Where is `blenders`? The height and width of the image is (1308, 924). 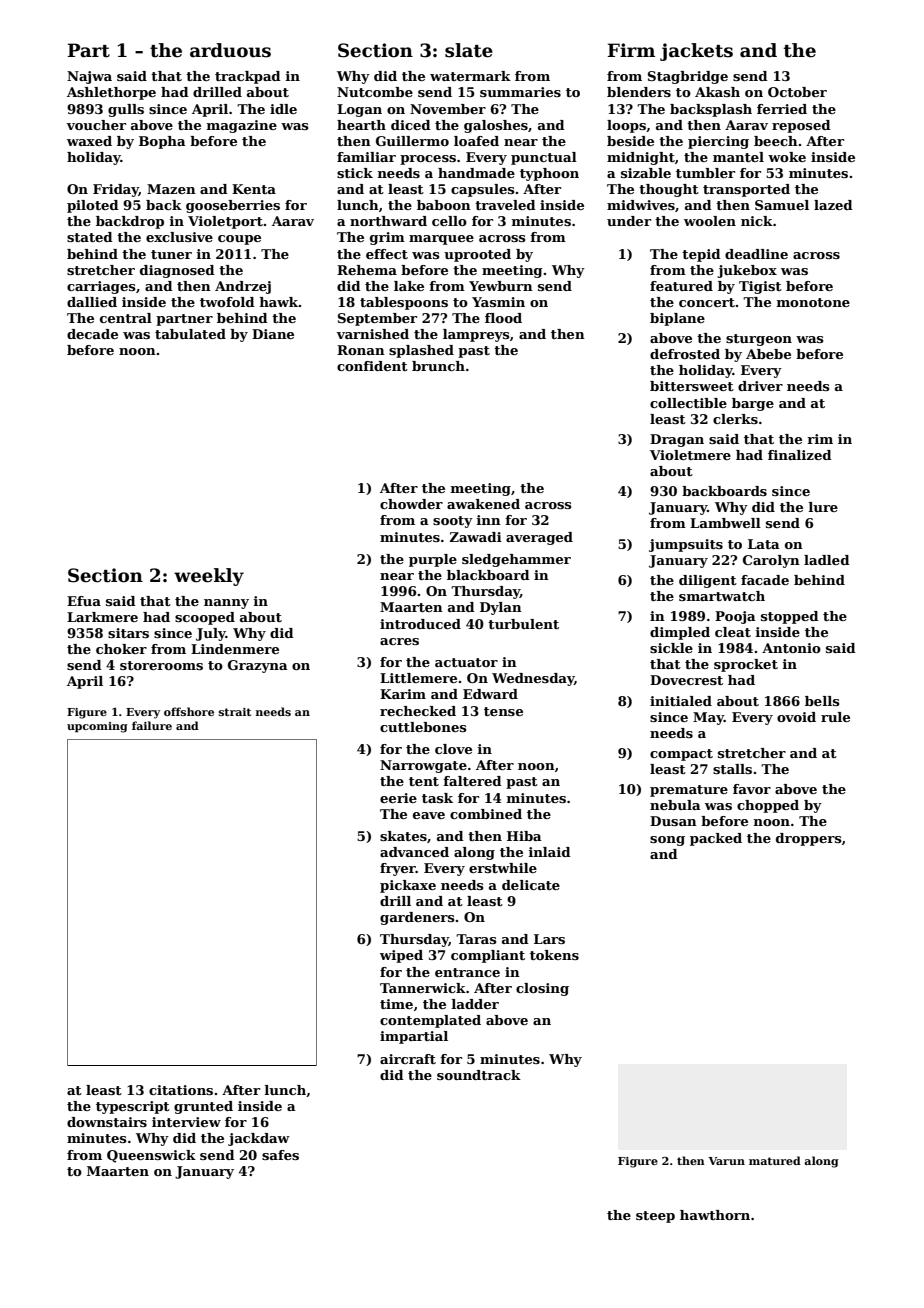
blenders is located at coordinates (639, 92).
